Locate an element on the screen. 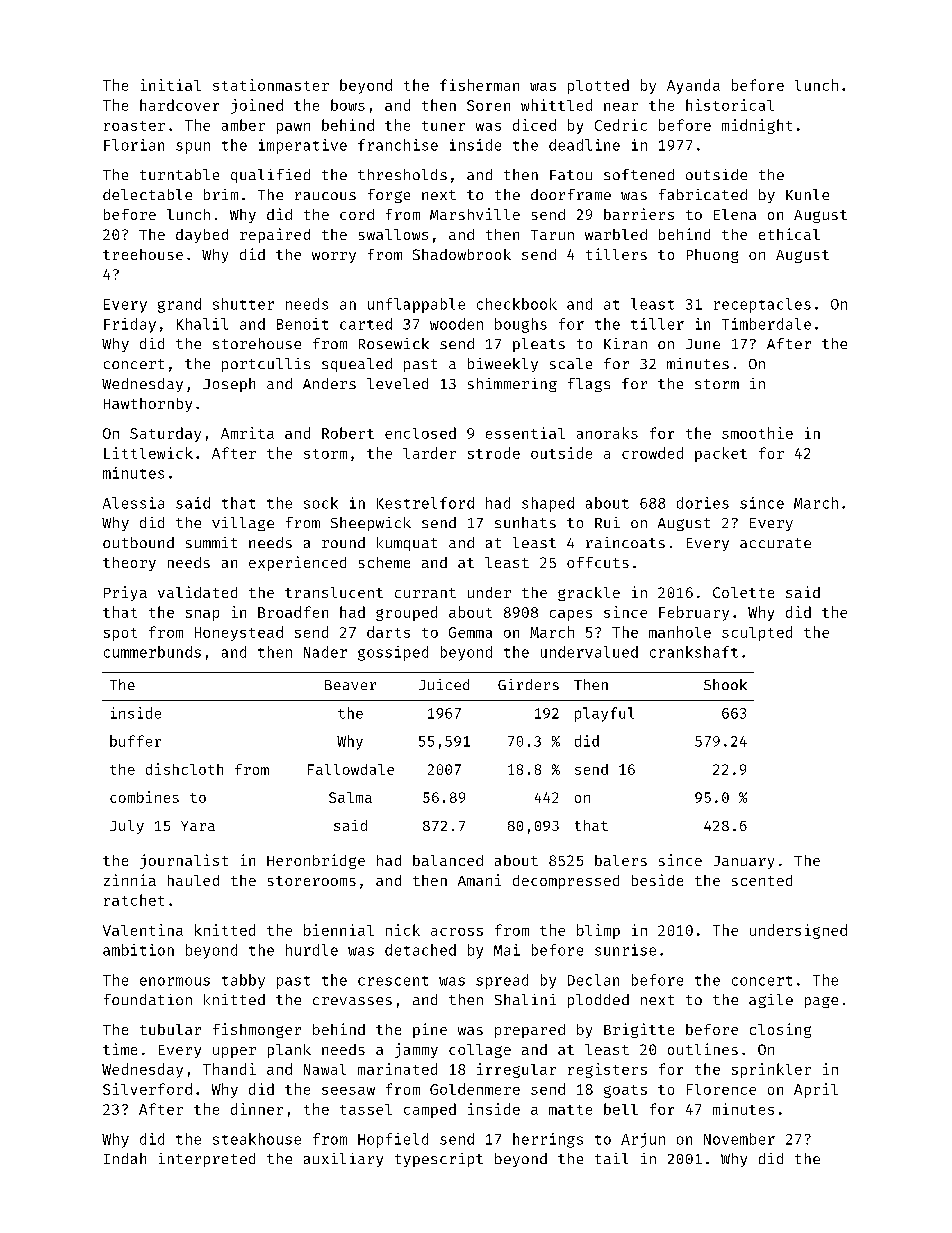  smoothie is located at coordinates (757, 433).
